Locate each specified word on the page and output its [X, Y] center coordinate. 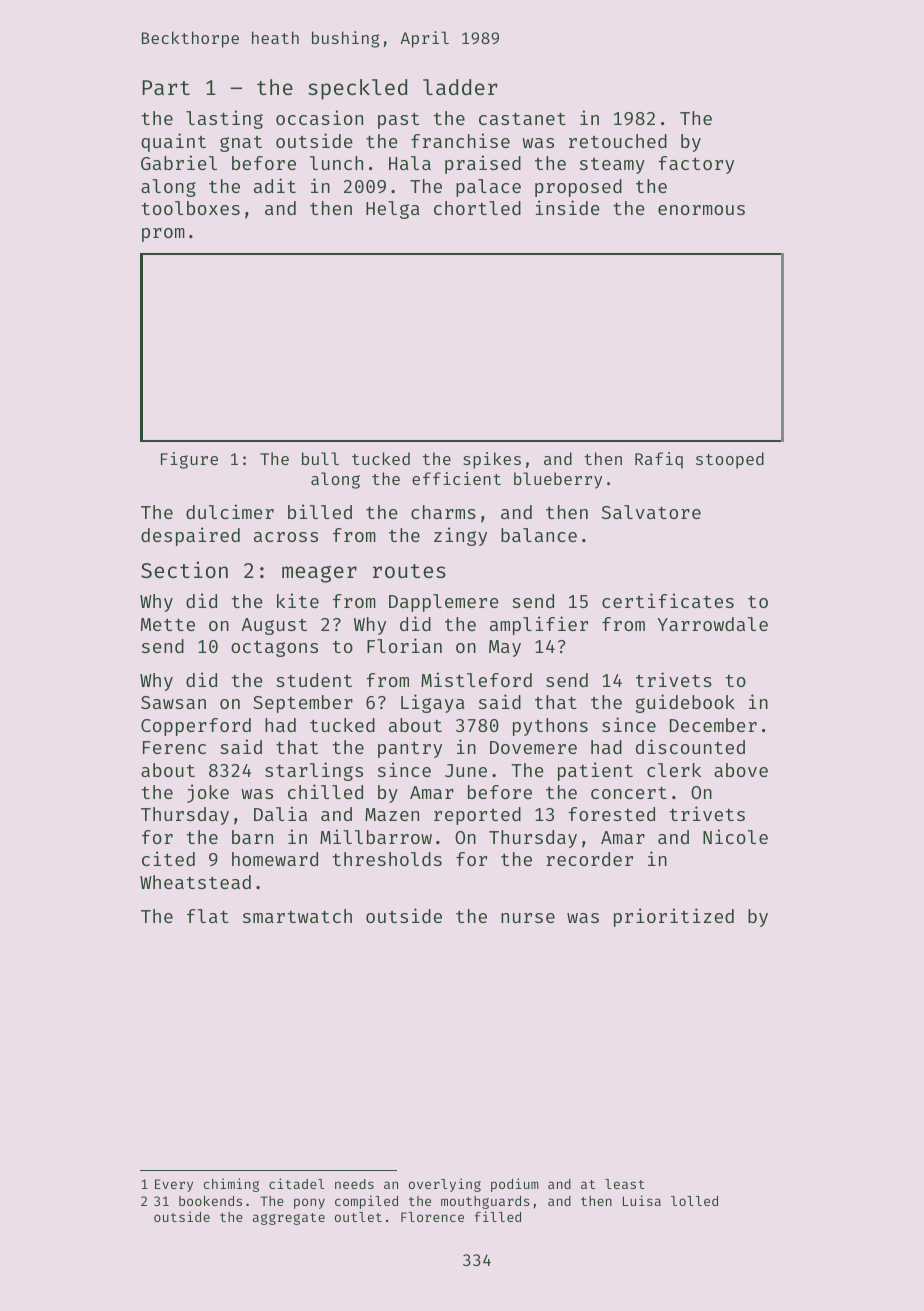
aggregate [289, 1219]
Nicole [735, 836]
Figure [189, 460]
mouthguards [485, 1202]
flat [208, 916]
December [713, 725]
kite [298, 600]
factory [696, 165]
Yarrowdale [712, 624]
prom [163, 235]
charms [443, 512]
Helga [393, 210]
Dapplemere [444, 603]
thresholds [387, 859]
